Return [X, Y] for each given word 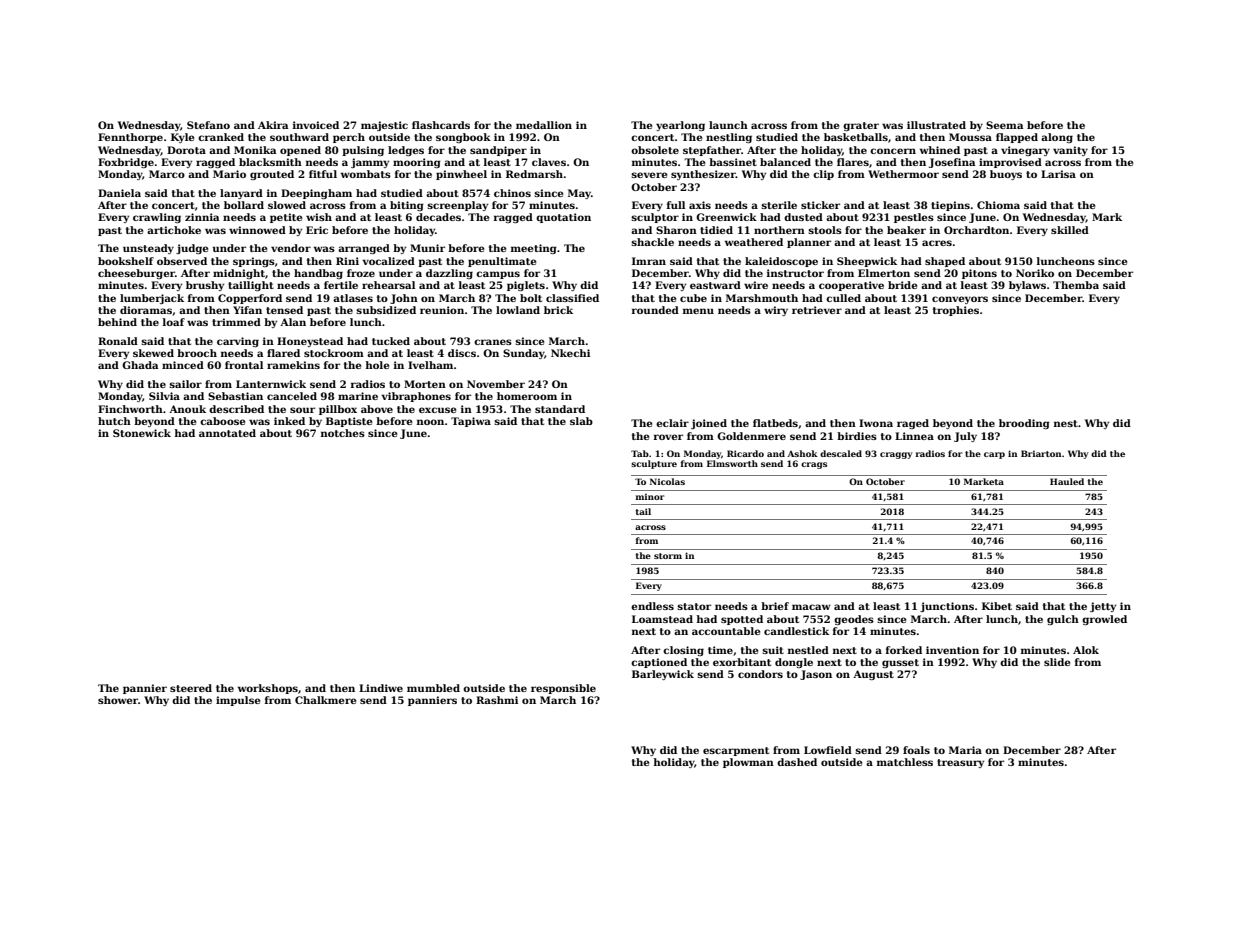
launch [728, 125]
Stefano [208, 125]
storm [668, 556]
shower [118, 700]
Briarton [1041, 453]
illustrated [936, 125]
